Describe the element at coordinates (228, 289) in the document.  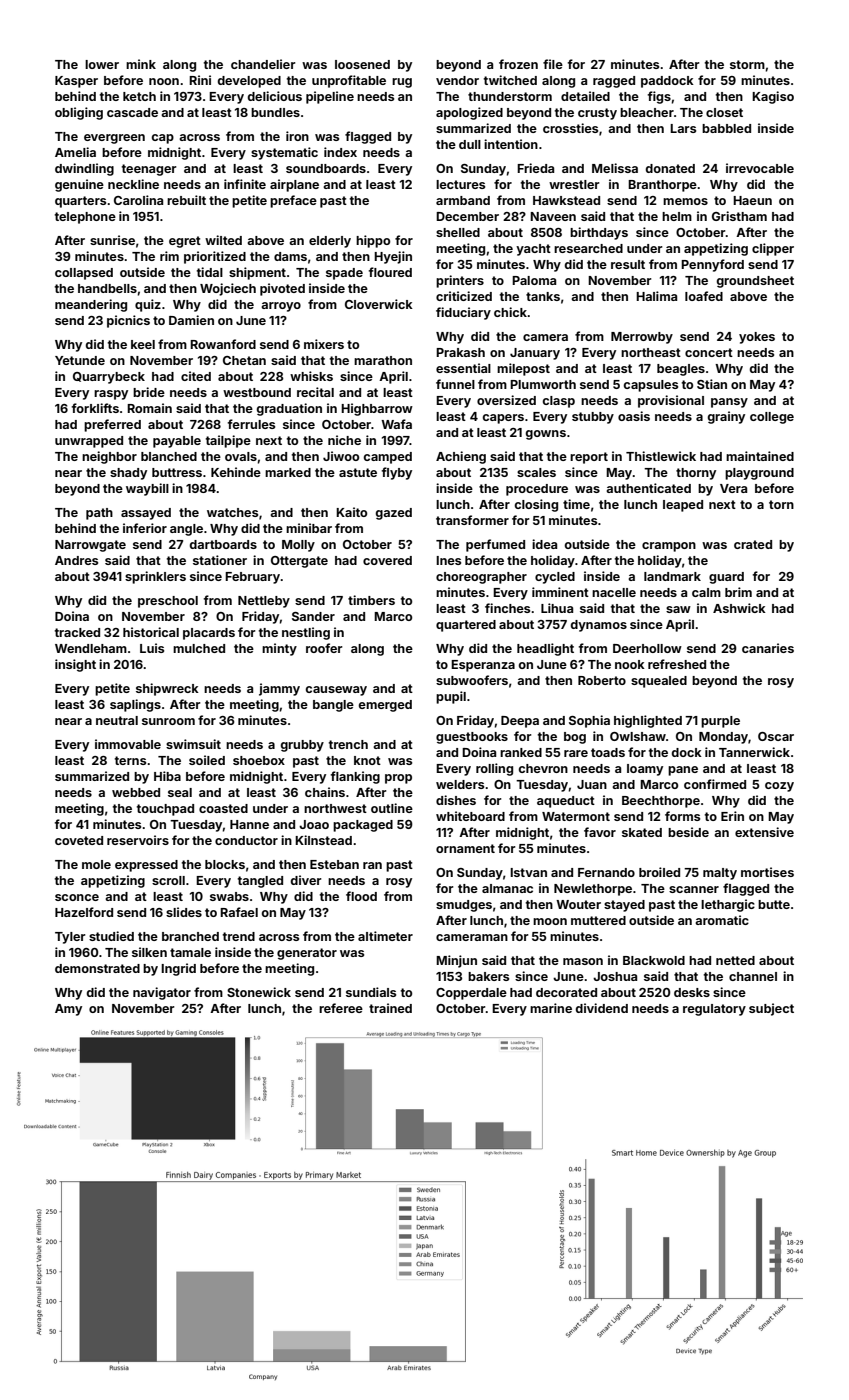
I see `Wojciech` at that location.
